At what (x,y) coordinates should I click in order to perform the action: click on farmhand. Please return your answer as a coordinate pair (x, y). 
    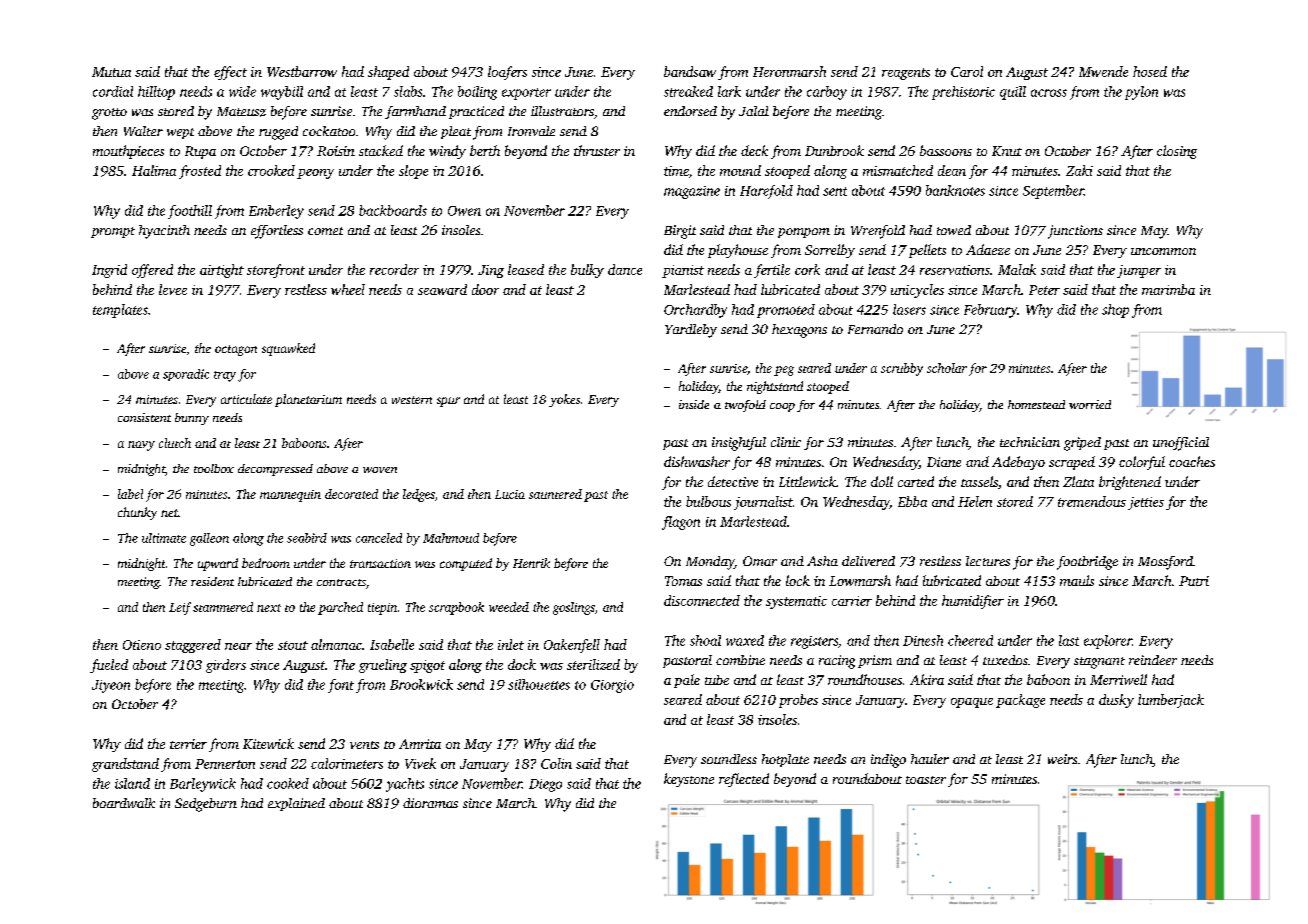
    Looking at the image, I should click on (415, 112).
